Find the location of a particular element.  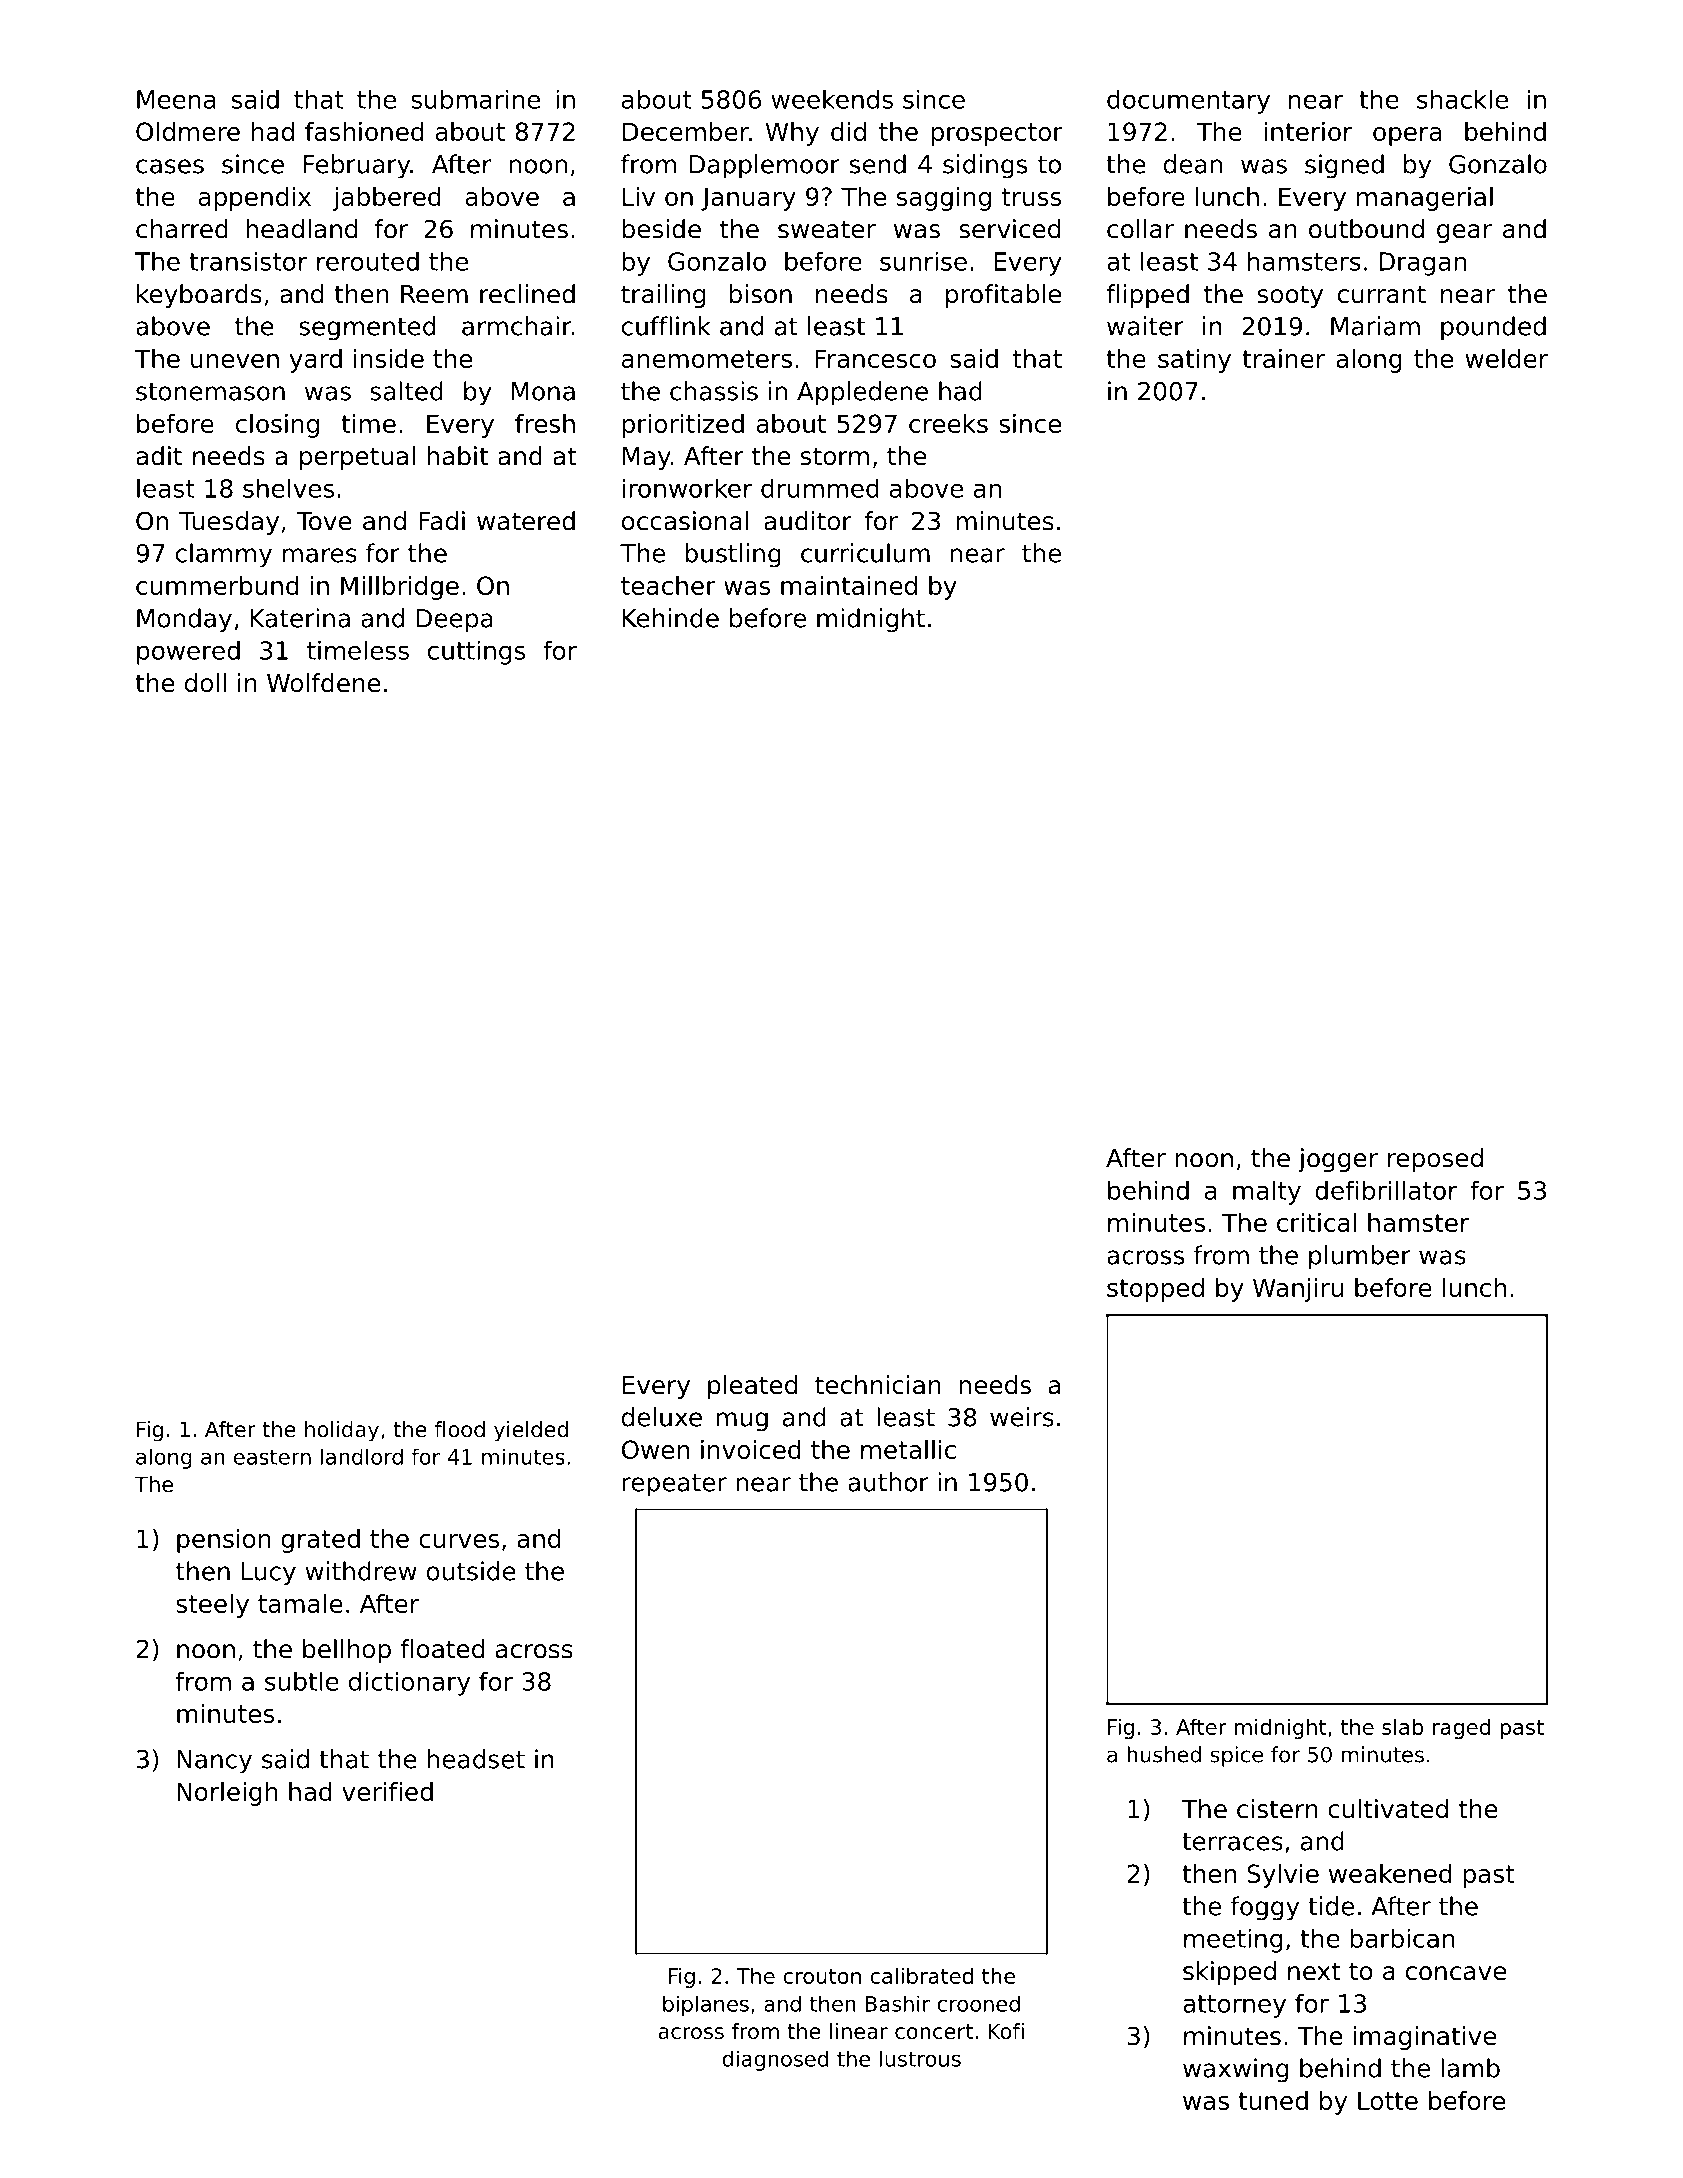

metallic is located at coordinates (908, 1449).
